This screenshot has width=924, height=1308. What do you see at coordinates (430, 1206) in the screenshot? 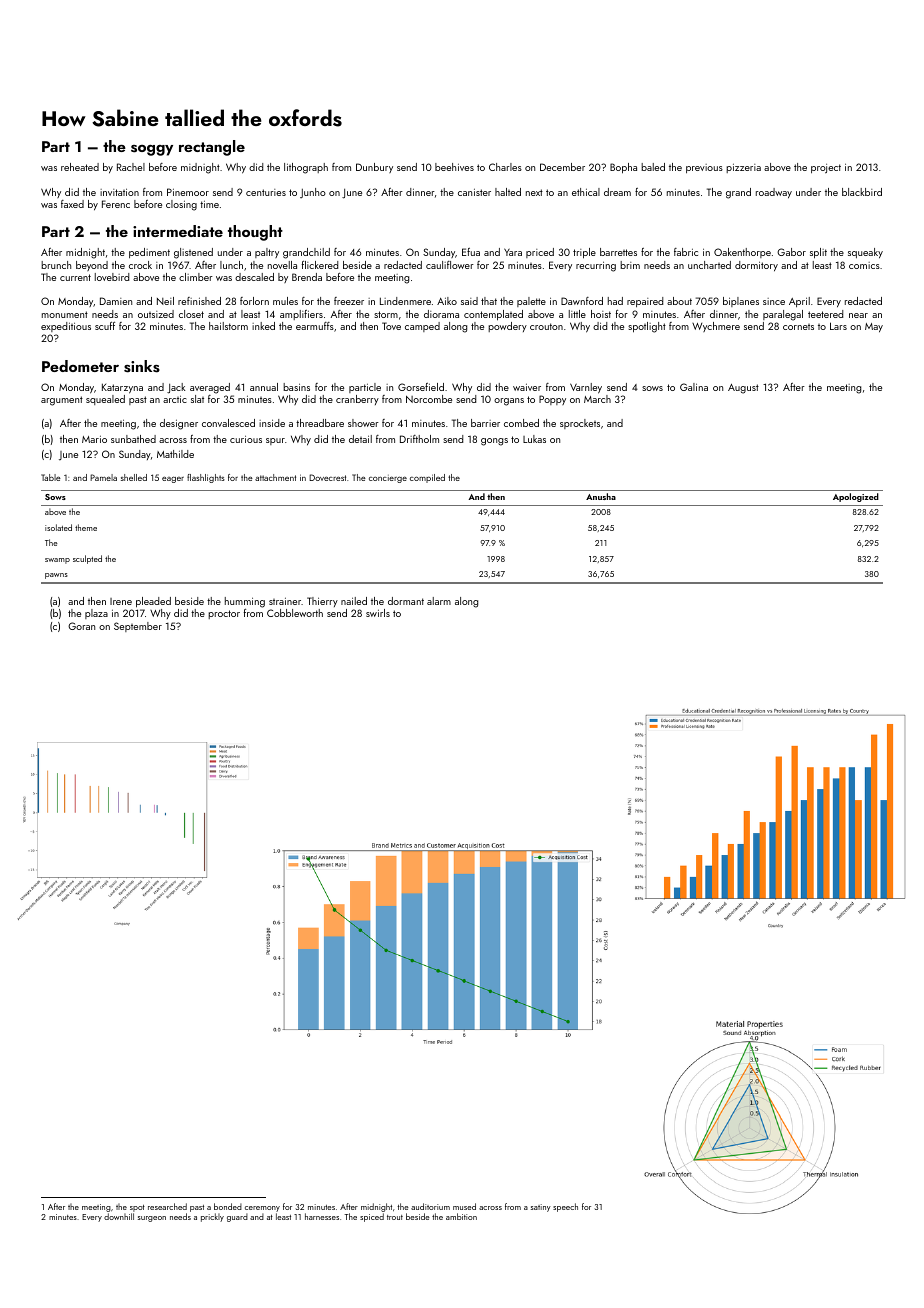
I see `auditorium` at bounding box center [430, 1206].
